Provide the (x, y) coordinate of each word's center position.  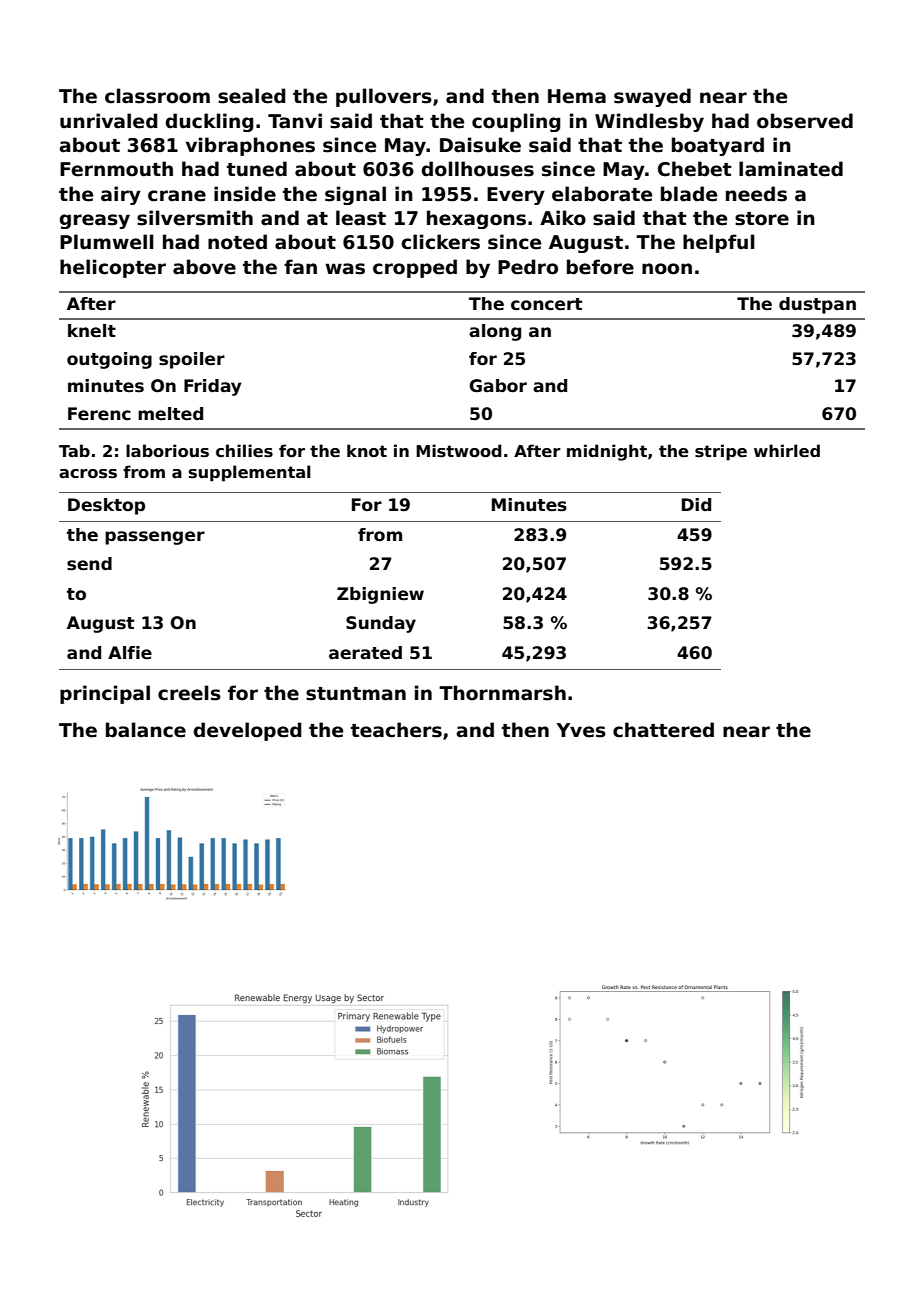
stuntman (356, 694)
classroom (157, 96)
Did (696, 504)
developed (248, 731)
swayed (652, 97)
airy (121, 195)
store (762, 219)
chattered (663, 730)
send (89, 564)
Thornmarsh (502, 693)
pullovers (384, 97)
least (361, 218)
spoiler (192, 360)
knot (367, 450)
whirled (787, 451)
